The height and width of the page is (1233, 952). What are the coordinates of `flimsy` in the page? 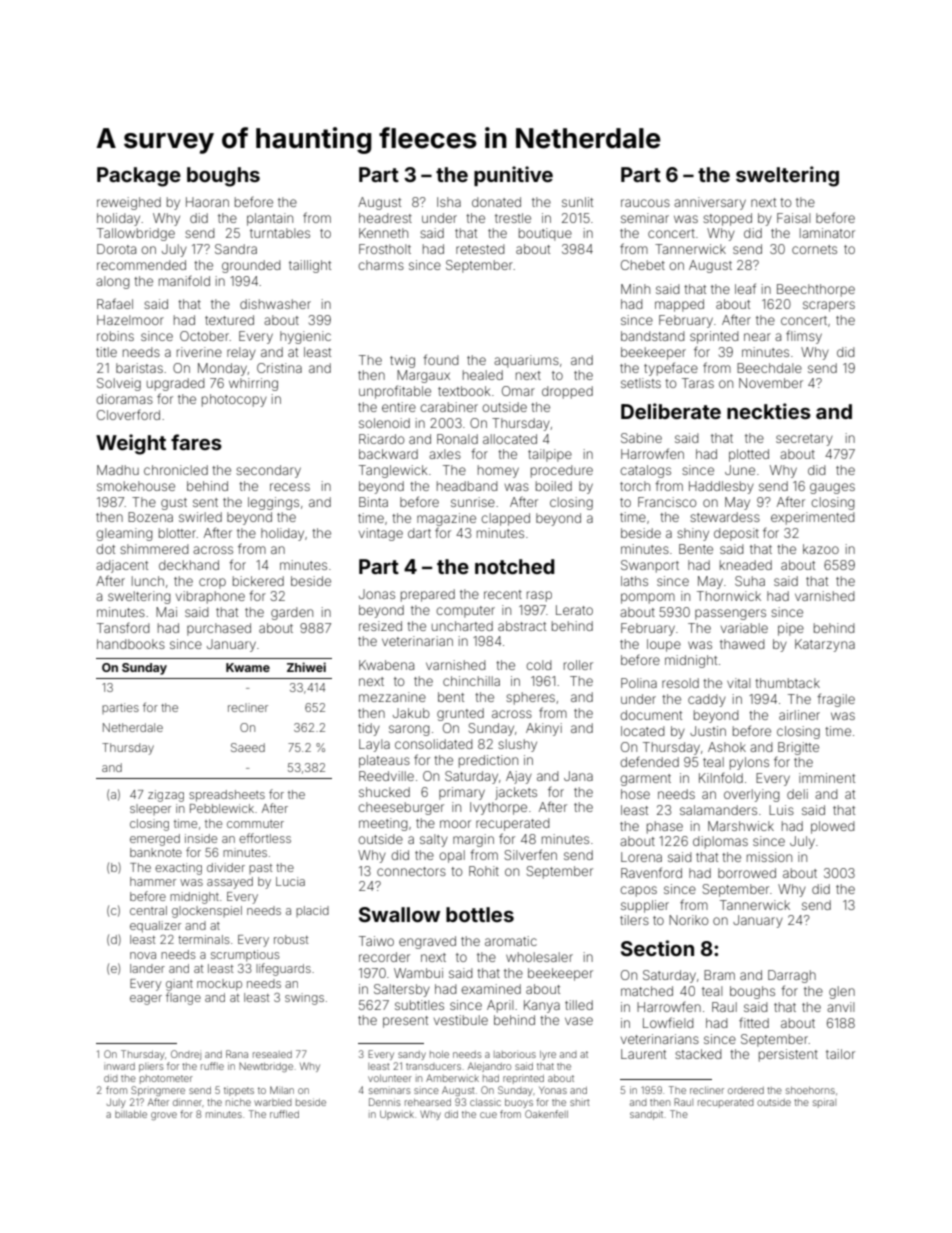 It's located at (804, 337).
